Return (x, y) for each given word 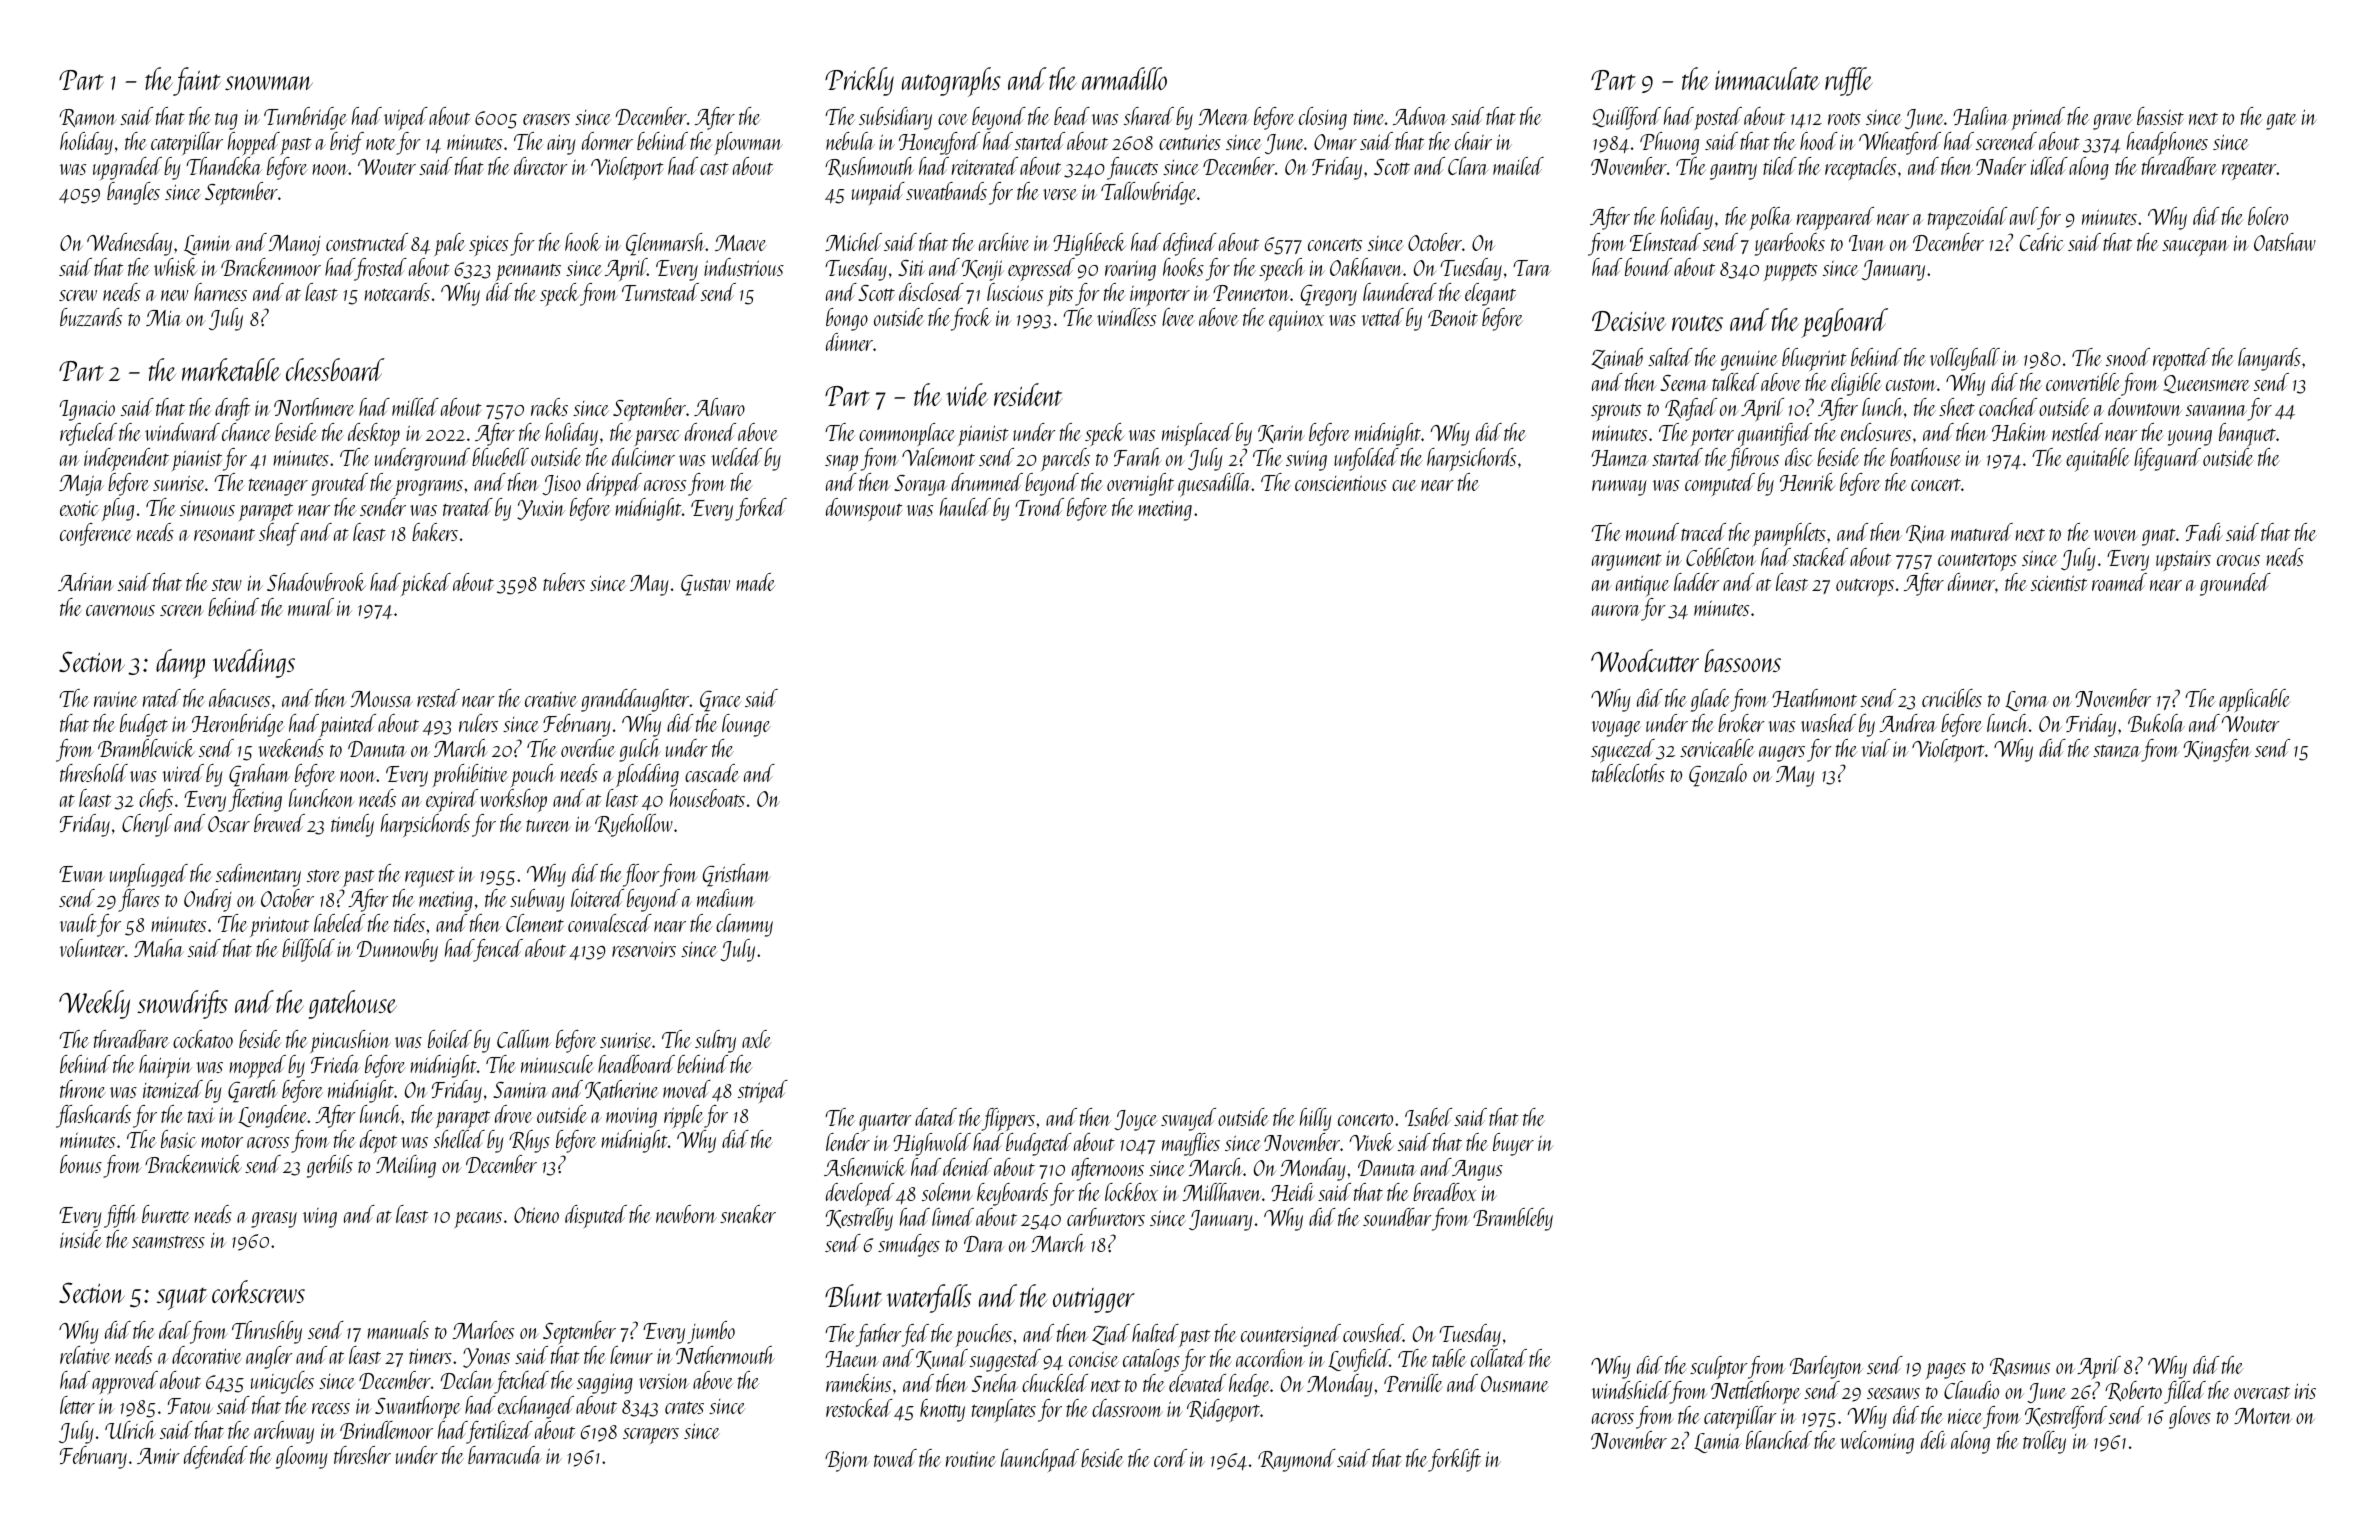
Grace (720, 701)
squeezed (1623, 751)
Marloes (483, 1330)
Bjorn (847, 1461)
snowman (269, 83)
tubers (564, 582)
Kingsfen (2217, 750)
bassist (2160, 116)
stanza (2116, 750)
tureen (548, 826)
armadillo (1124, 78)
